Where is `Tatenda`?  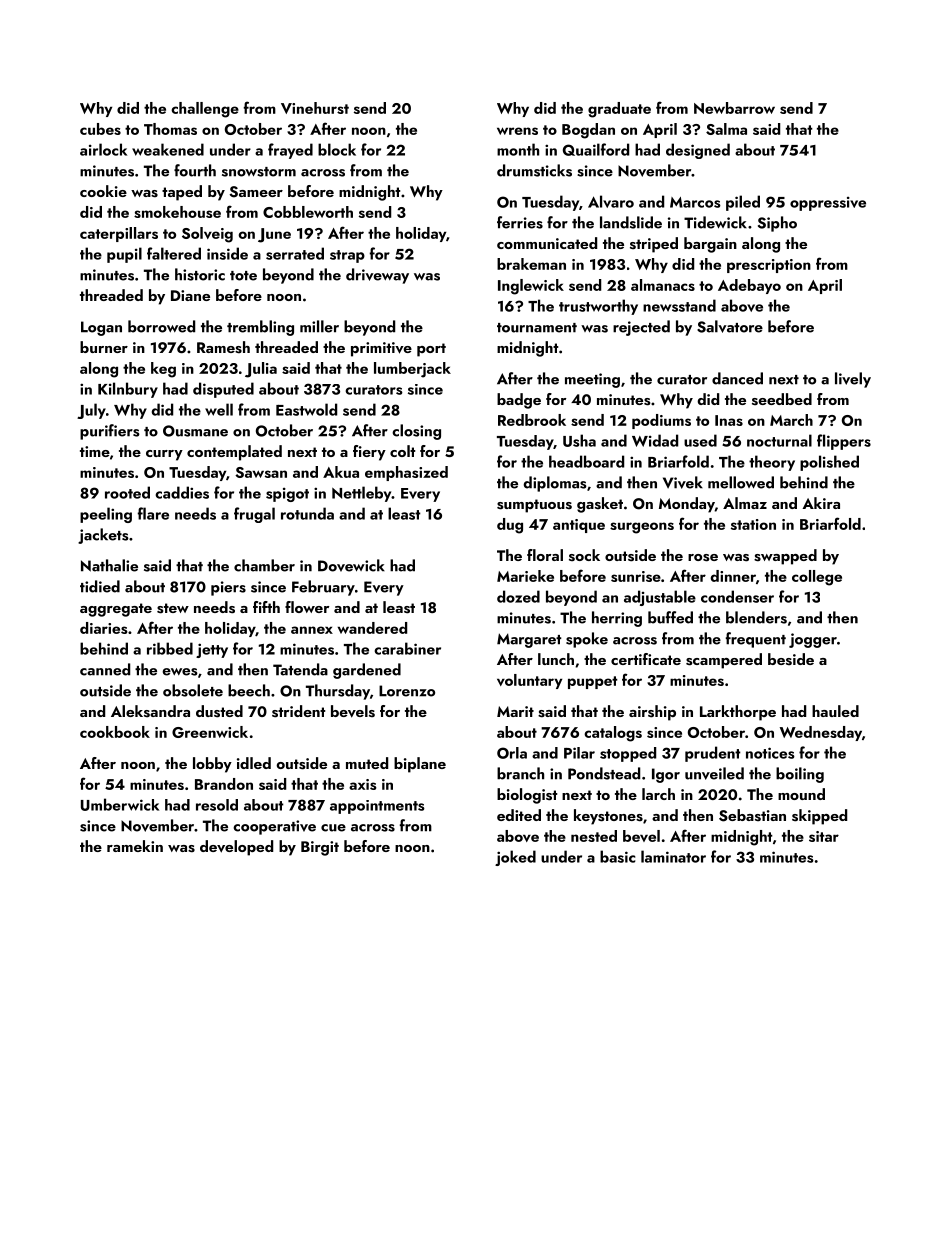 Tatenda is located at coordinates (300, 669).
